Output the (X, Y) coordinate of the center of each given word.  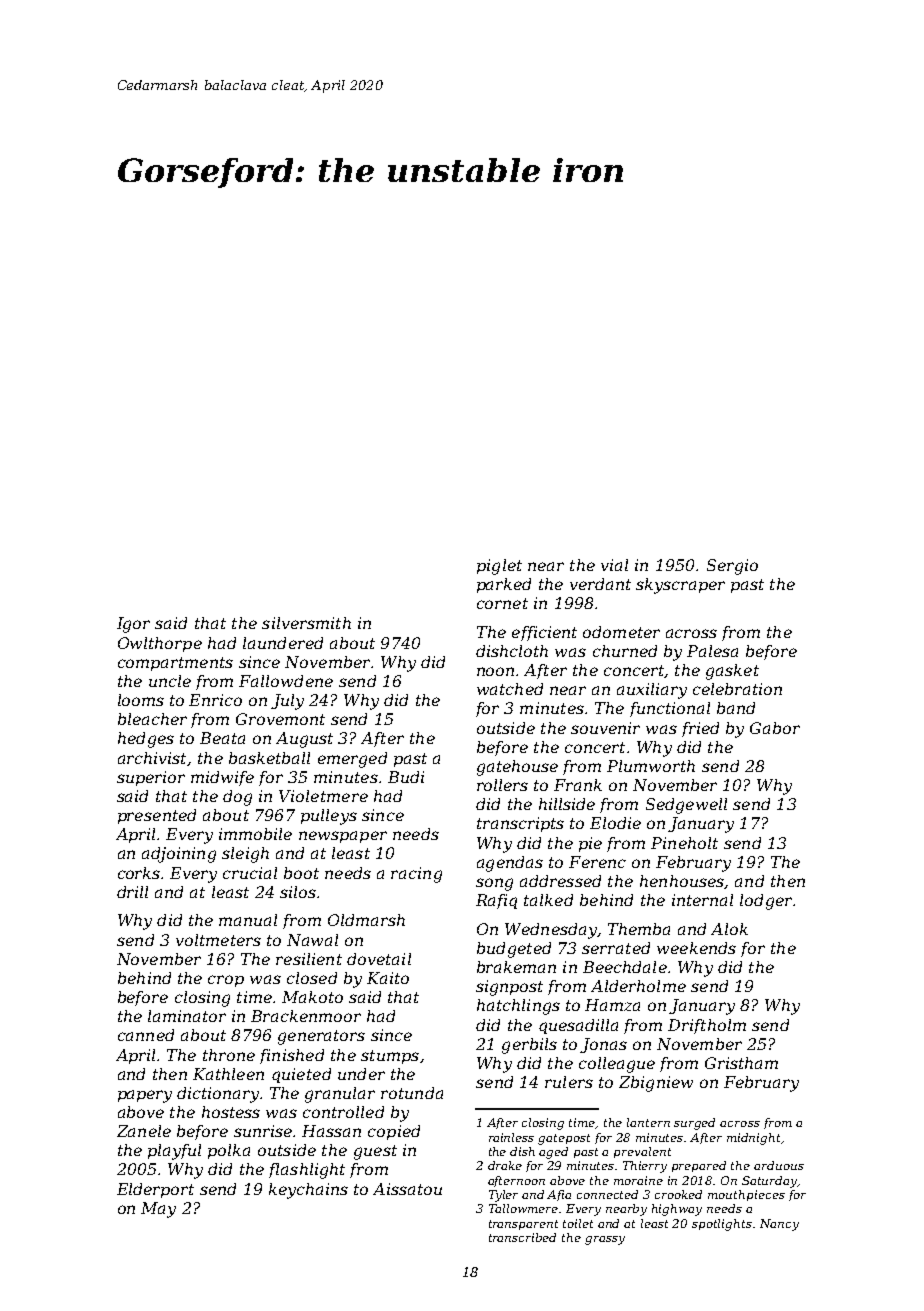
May (158, 1210)
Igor (133, 625)
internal (702, 900)
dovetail (379, 959)
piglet (499, 567)
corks (139, 873)
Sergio (732, 567)
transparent (523, 1225)
